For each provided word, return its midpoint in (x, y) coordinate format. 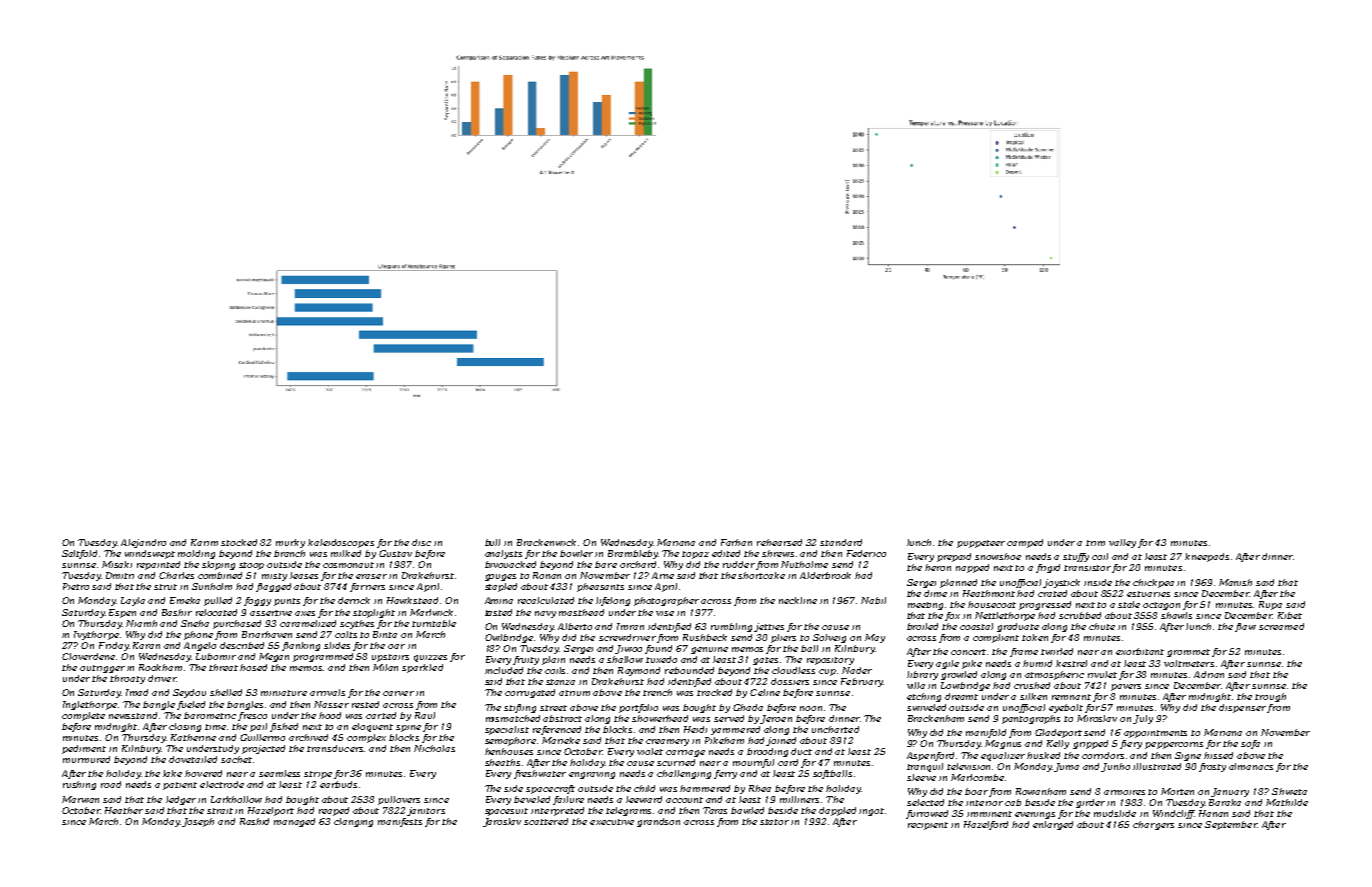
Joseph (198, 822)
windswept (150, 554)
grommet (1188, 653)
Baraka (1225, 802)
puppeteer (981, 544)
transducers (335, 748)
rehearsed (779, 542)
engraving (592, 775)
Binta (385, 634)
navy (545, 614)
